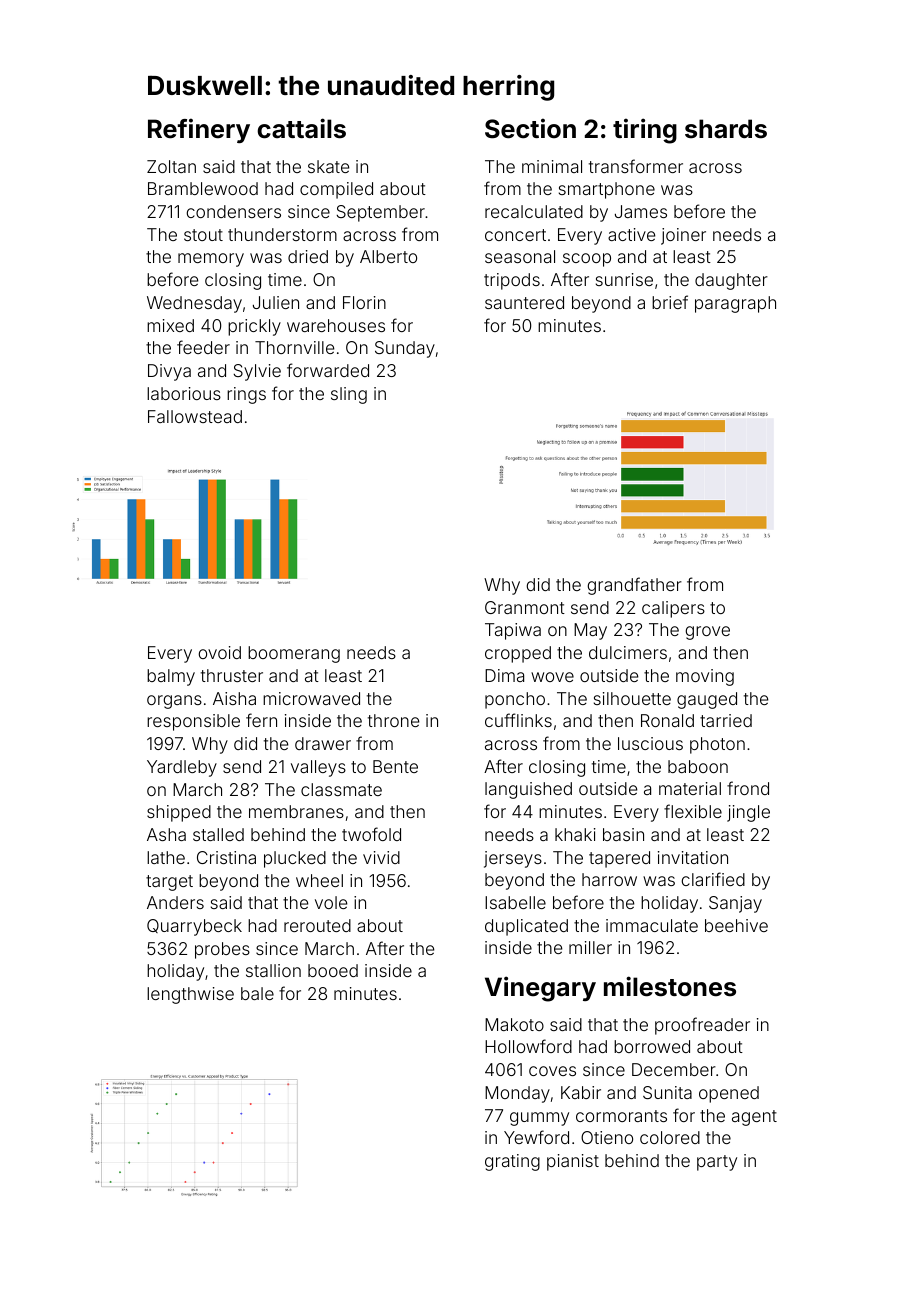 Image resolution: width=924 pixels, height=1314 pixels. I want to click on lengthwise, so click(190, 995).
